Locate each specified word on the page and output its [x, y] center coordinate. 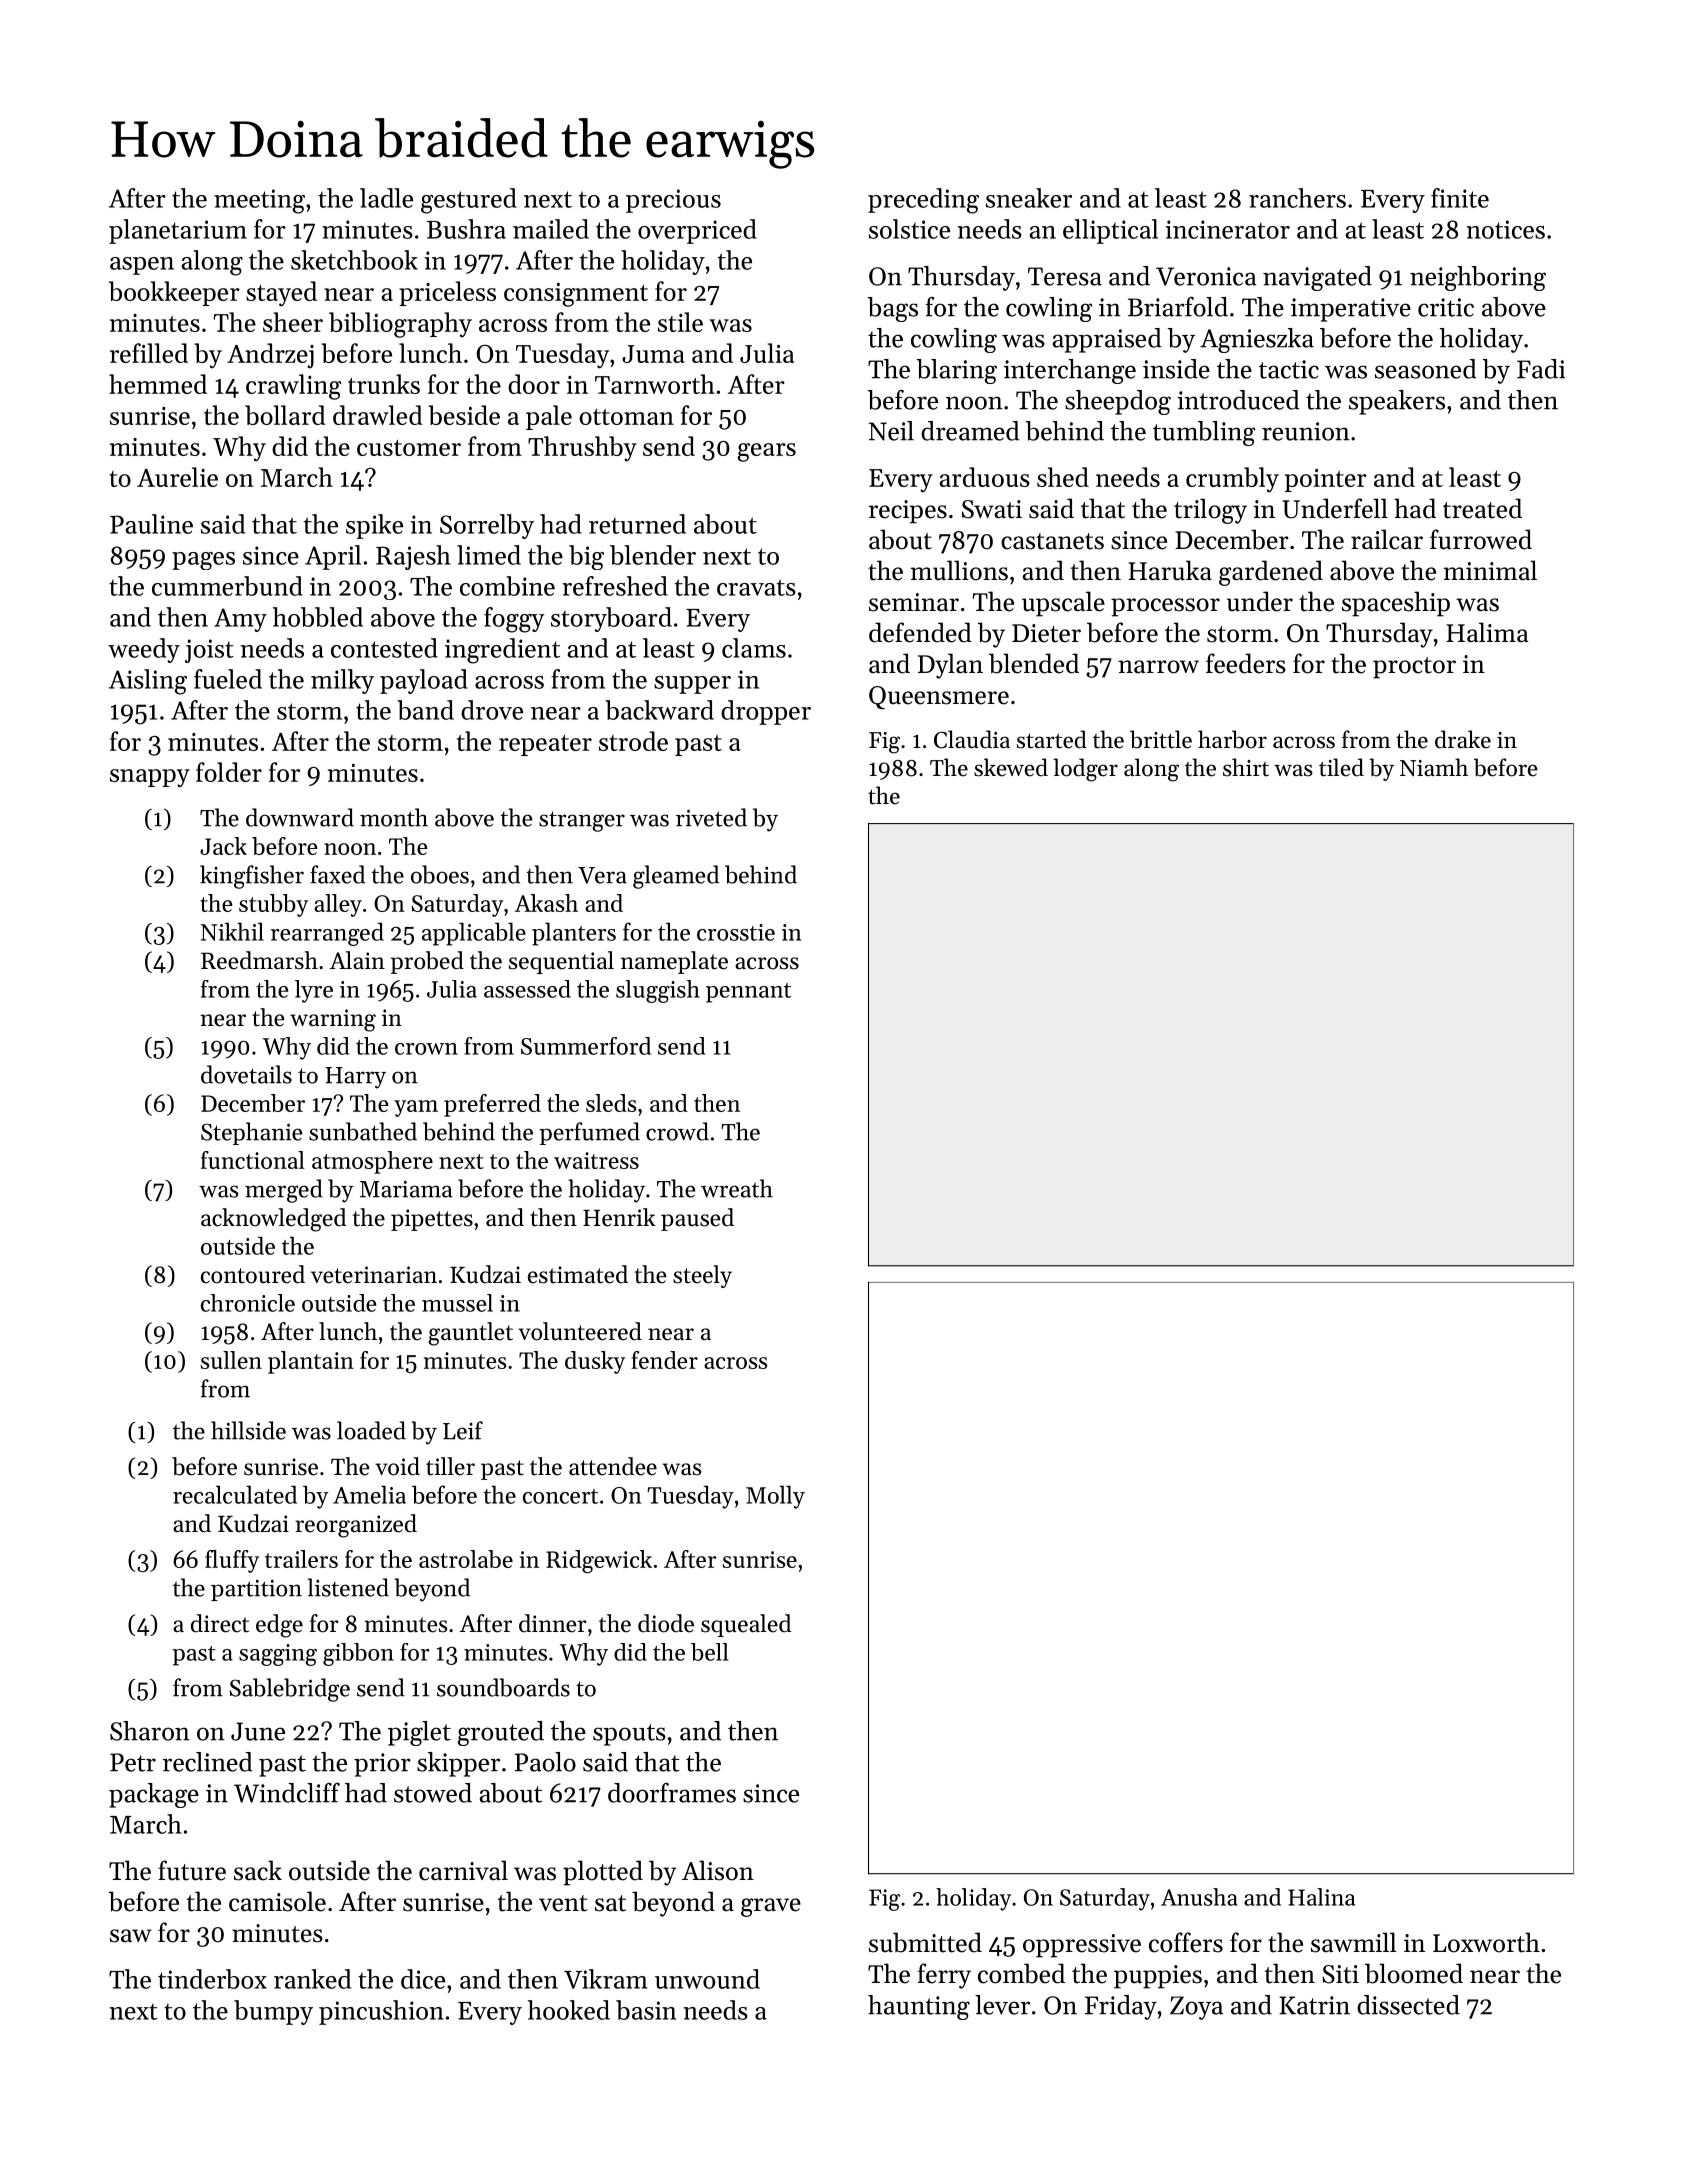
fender [664, 1360]
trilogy [1210, 511]
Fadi [1541, 369]
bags [892, 309]
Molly [775, 1497]
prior [382, 1765]
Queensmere [939, 698]
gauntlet [470, 1334]
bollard [285, 415]
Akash [546, 903]
